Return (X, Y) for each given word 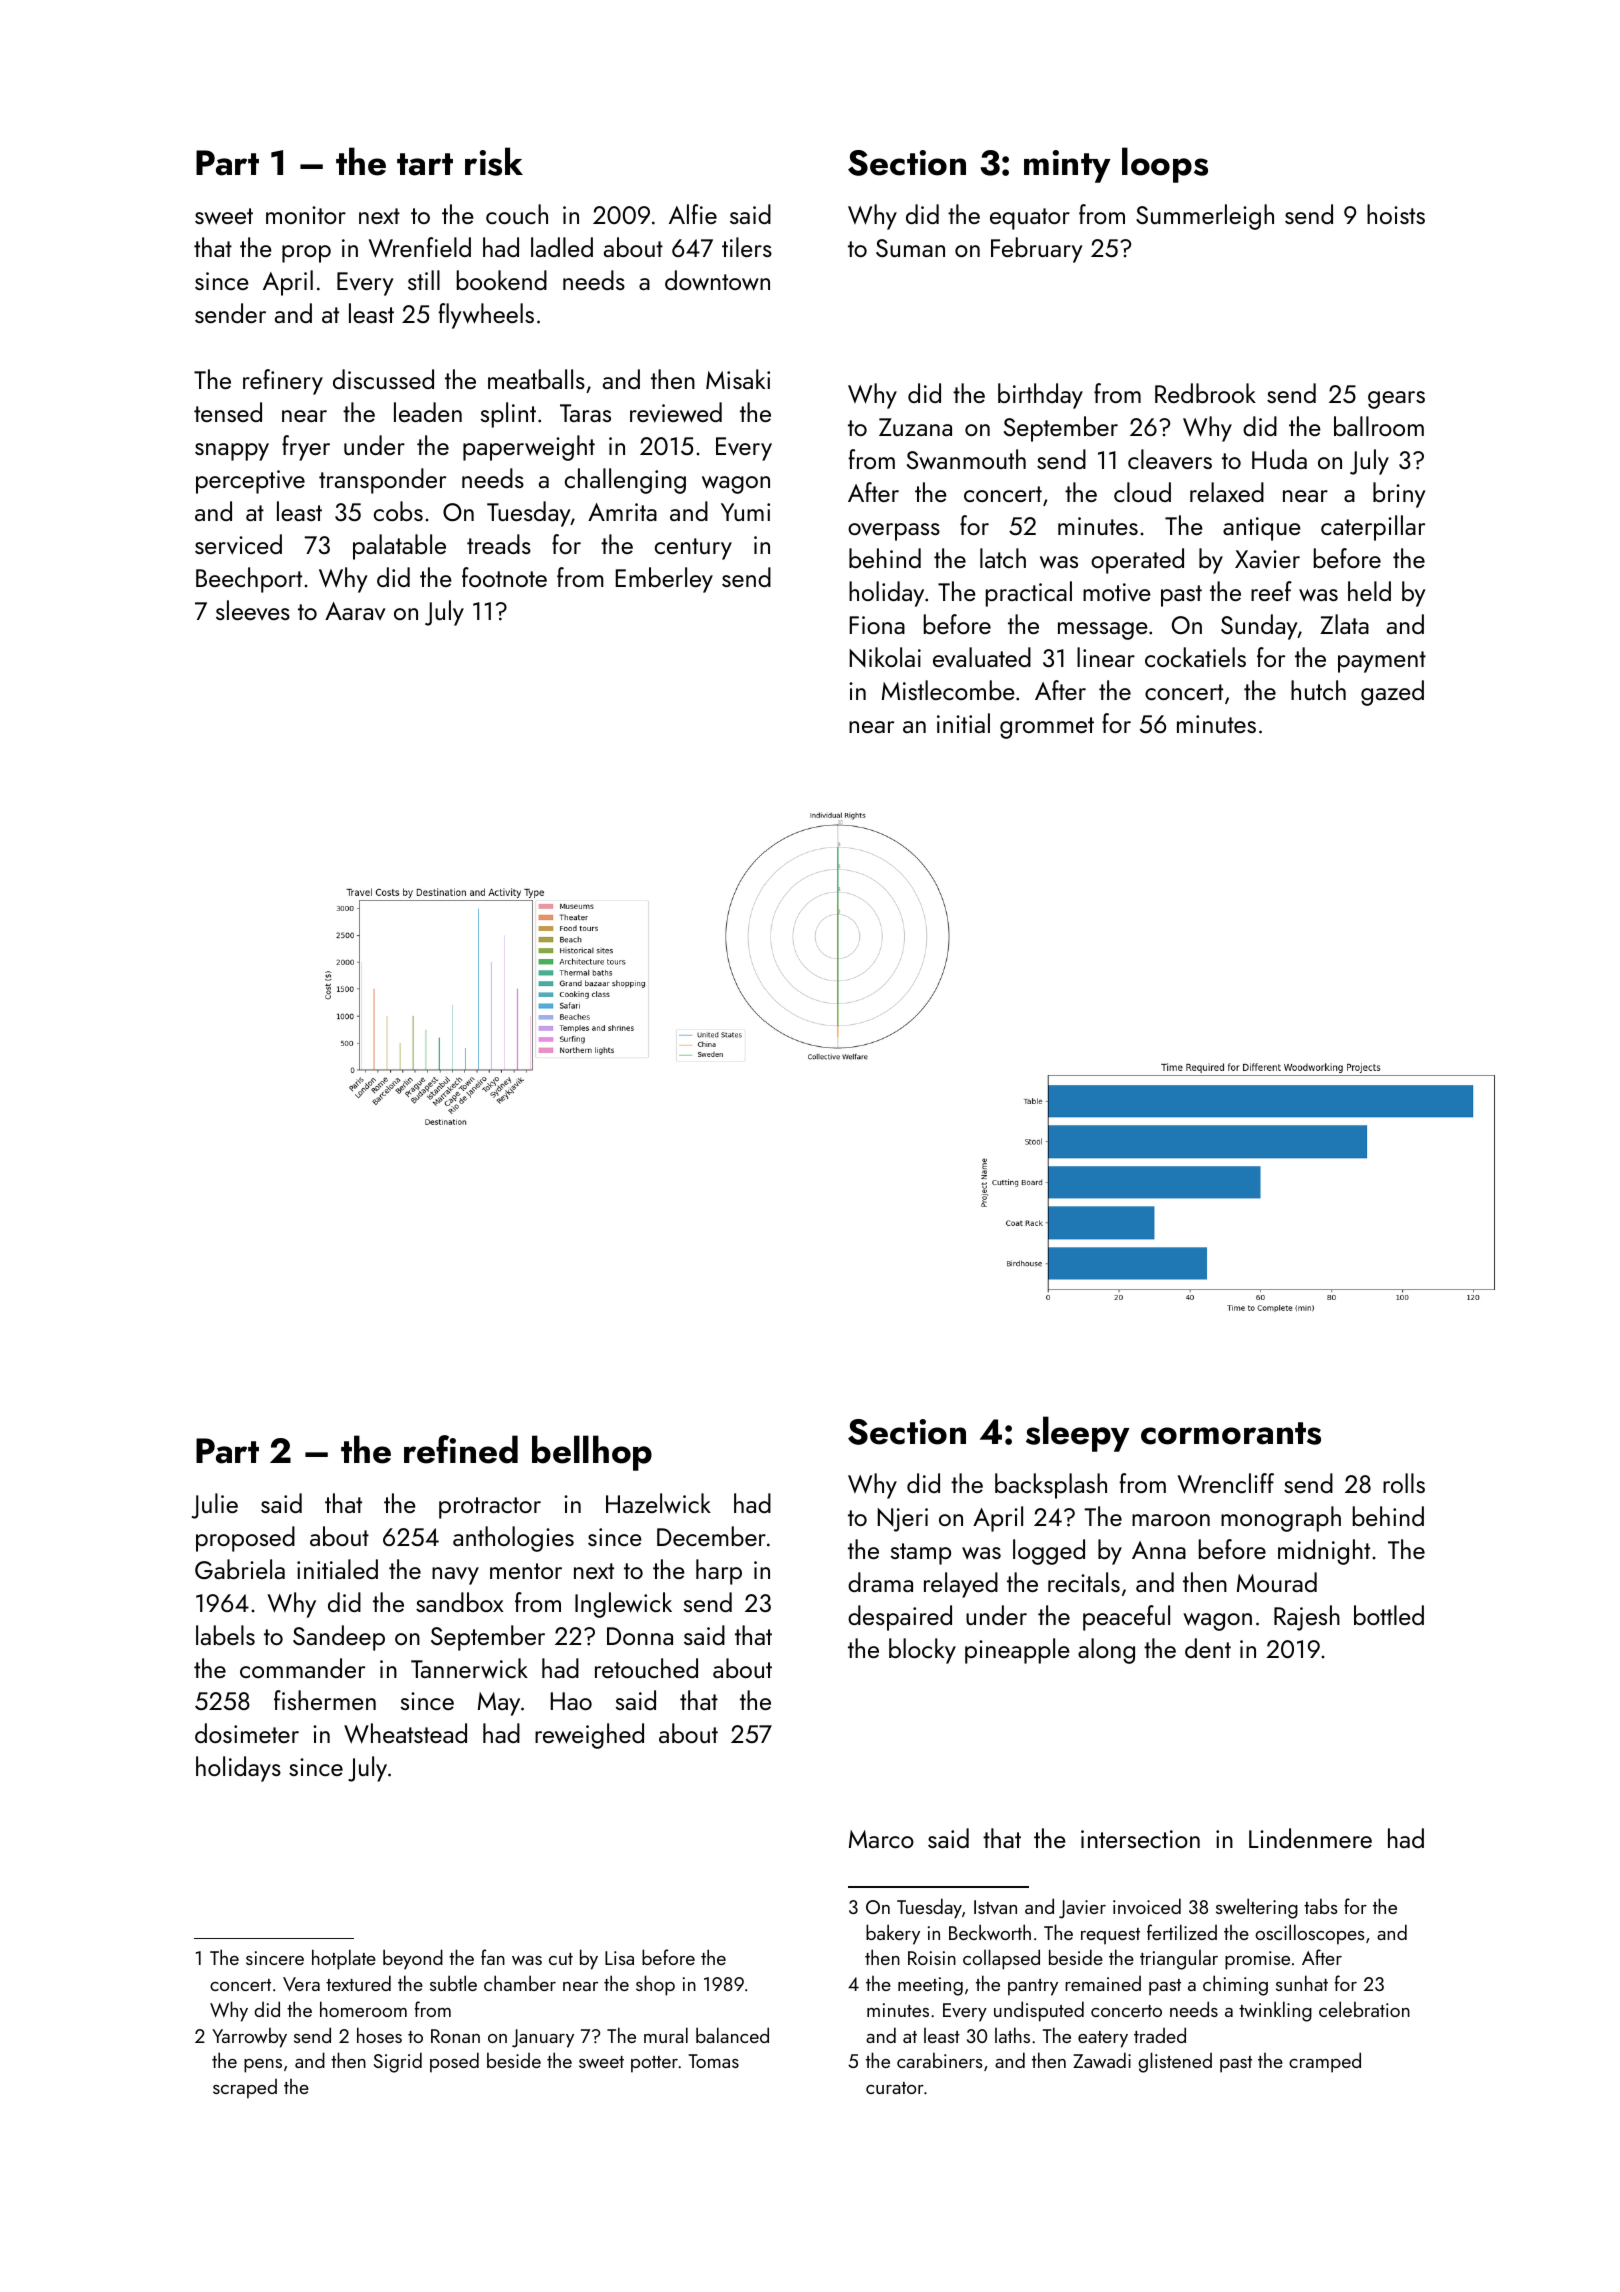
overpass (894, 532)
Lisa (619, 1958)
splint (508, 415)
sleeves (253, 610)
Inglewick (623, 1605)
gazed (1392, 693)
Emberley (664, 580)
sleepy (1078, 1434)
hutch (1318, 690)
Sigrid (398, 2062)
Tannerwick (469, 1668)
